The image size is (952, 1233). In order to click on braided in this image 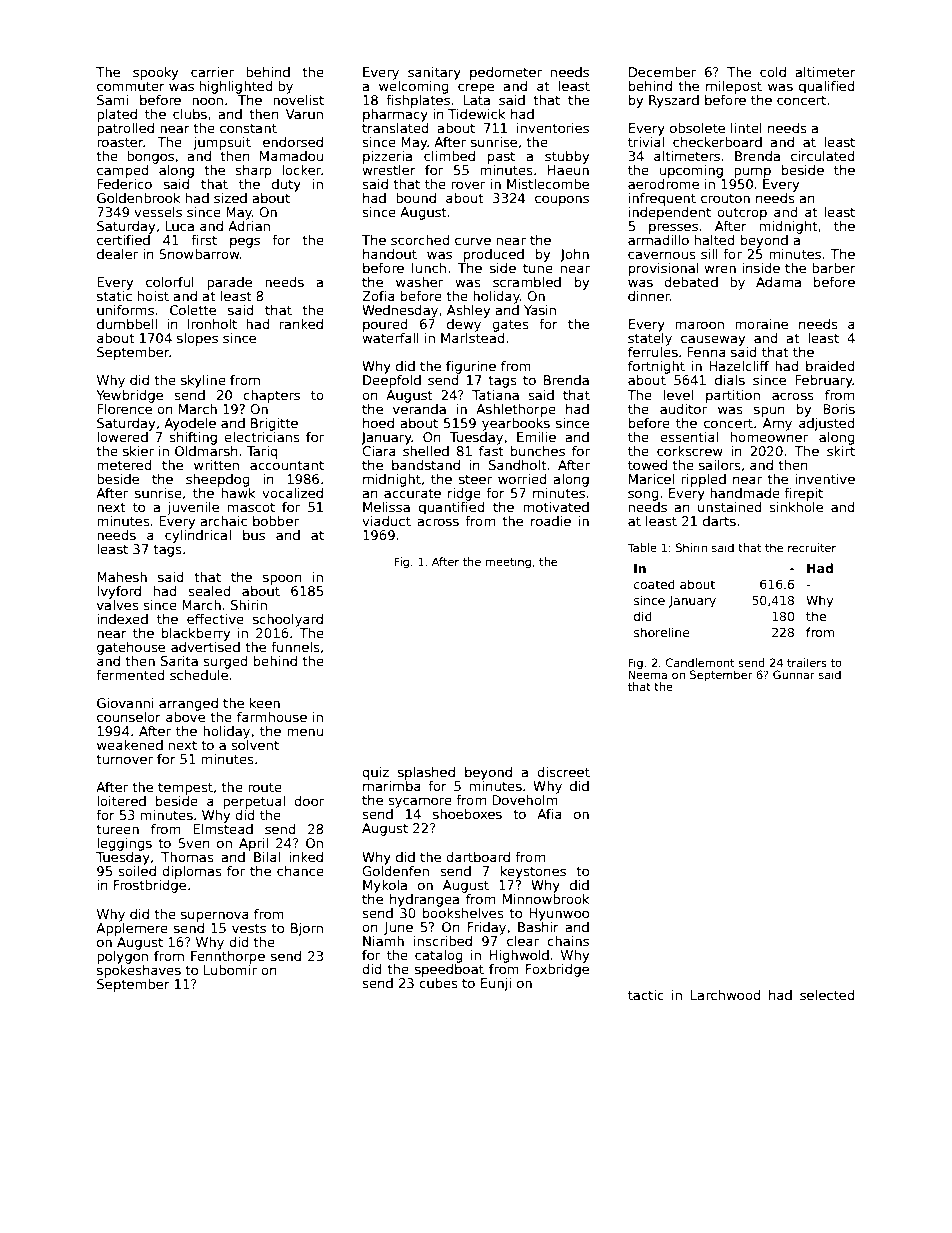, I will do `click(830, 366)`.
